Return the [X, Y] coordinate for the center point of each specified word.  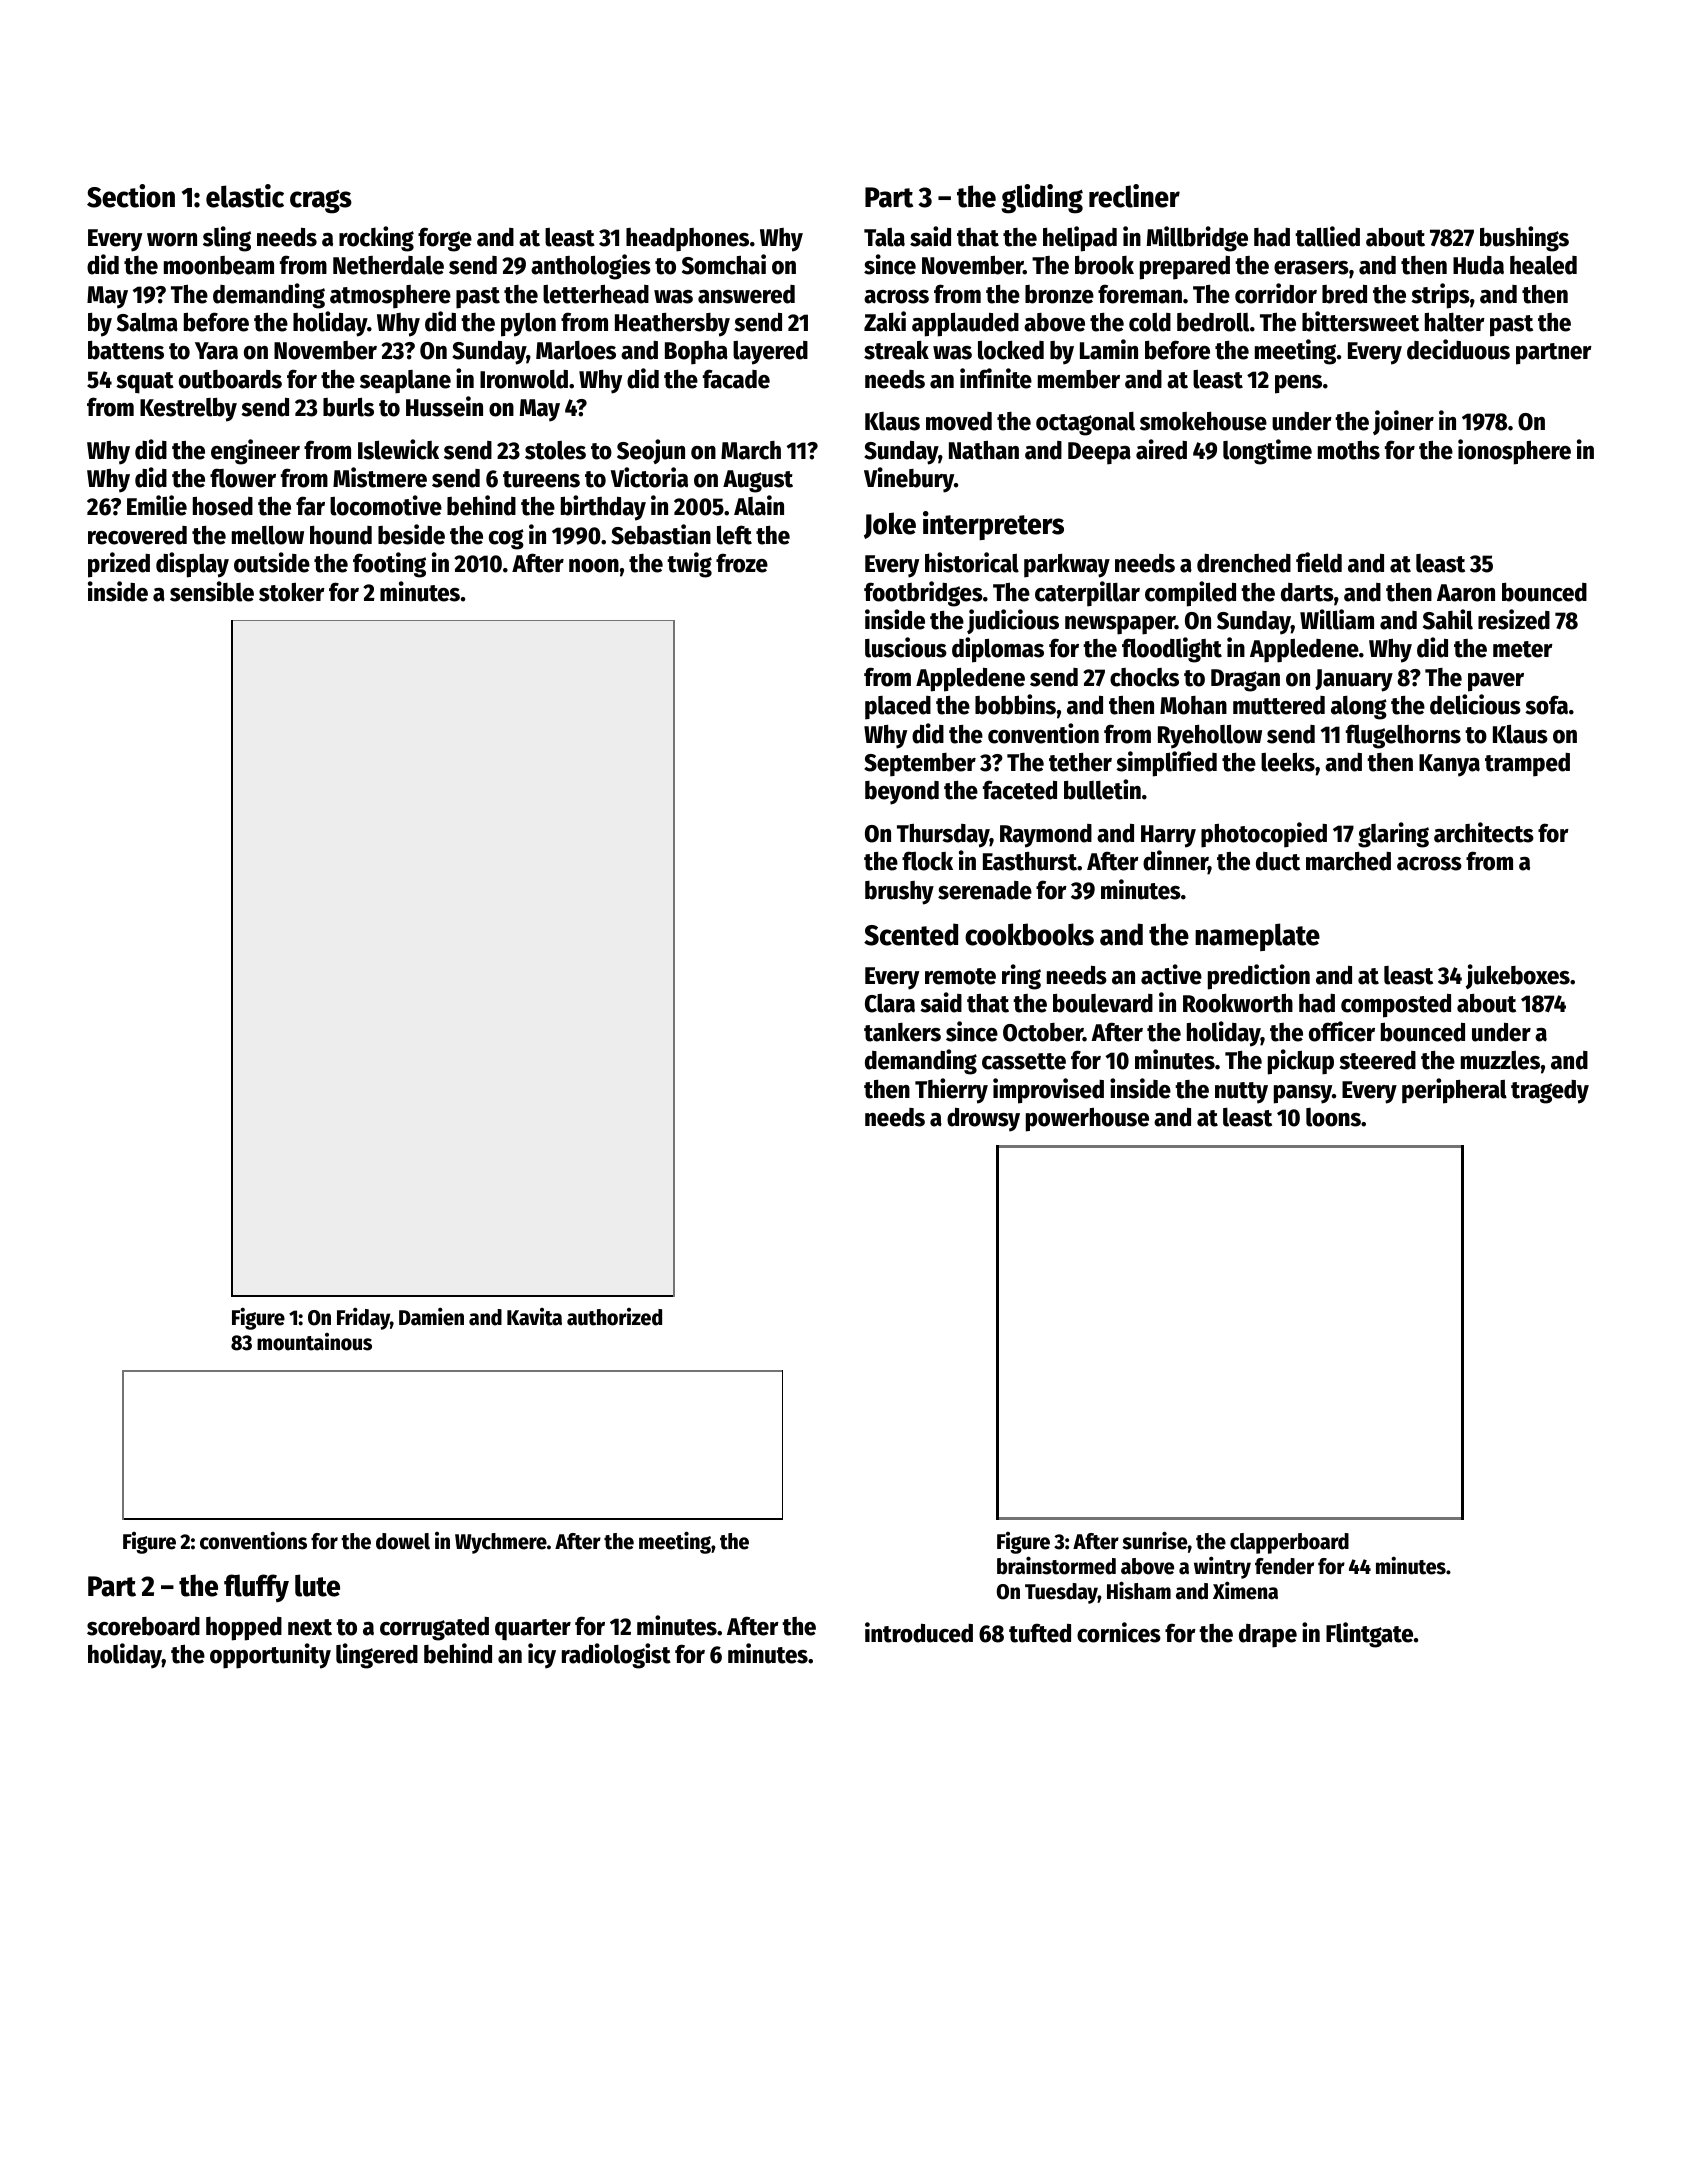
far [310, 506]
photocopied [1264, 835]
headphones [687, 240]
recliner [1134, 196]
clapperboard [1289, 1543]
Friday [363, 1318]
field [1319, 562]
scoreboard [143, 1626]
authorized [614, 1317]
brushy [899, 893]
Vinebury [909, 480]
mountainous [314, 1342]
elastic [245, 196]
